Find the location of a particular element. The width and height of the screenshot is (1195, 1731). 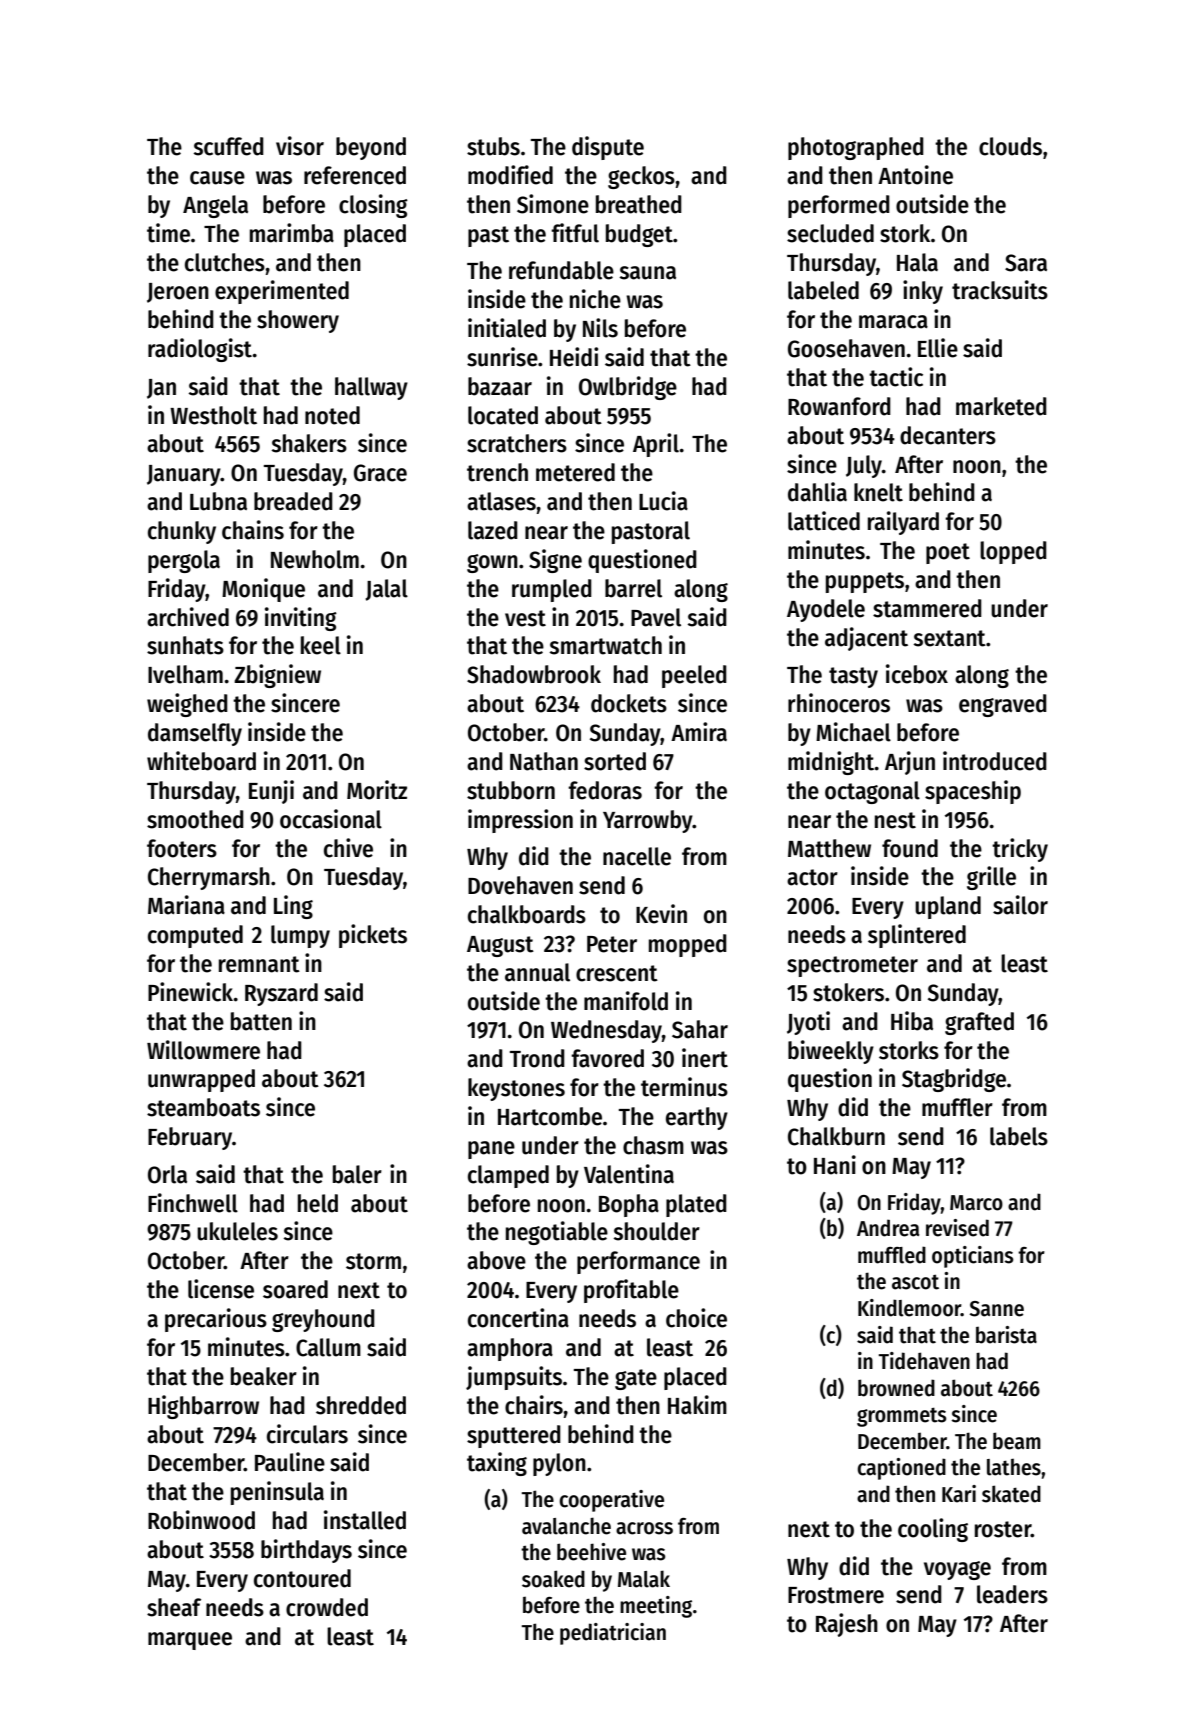

Rajesh is located at coordinates (847, 1625).
